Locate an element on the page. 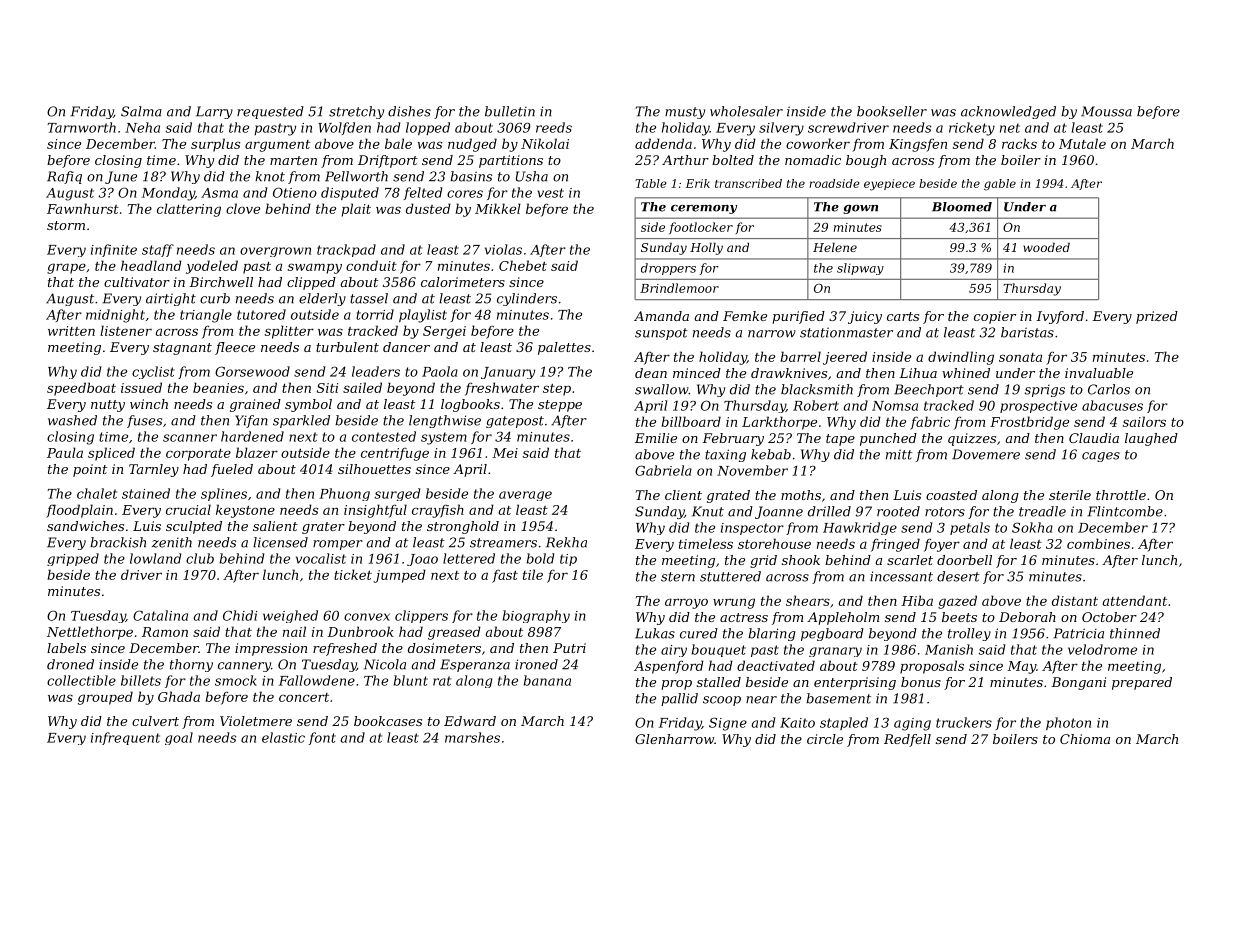 The width and height of the document is (1233, 952). vest is located at coordinates (551, 193).
